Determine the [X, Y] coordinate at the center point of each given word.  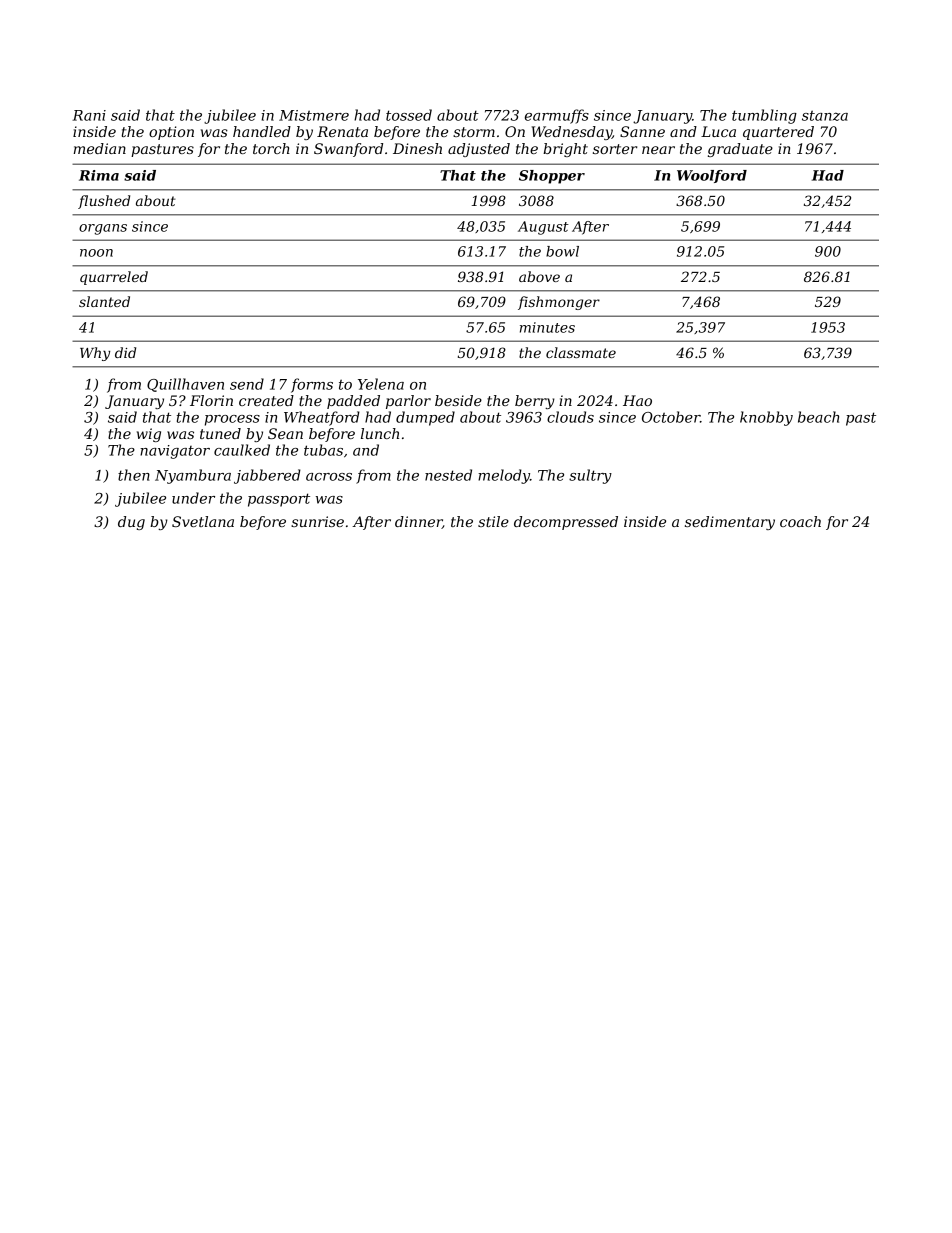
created [266, 400]
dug [131, 523]
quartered [778, 133]
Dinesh [417, 148]
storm [474, 132]
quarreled [114, 278]
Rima [99, 175]
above [539, 276]
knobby [766, 418]
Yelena [381, 384]
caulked [242, 450]
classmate [581, 352]
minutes [547, 327]
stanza [825, 116]
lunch [380, 433]
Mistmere [314, 115]
